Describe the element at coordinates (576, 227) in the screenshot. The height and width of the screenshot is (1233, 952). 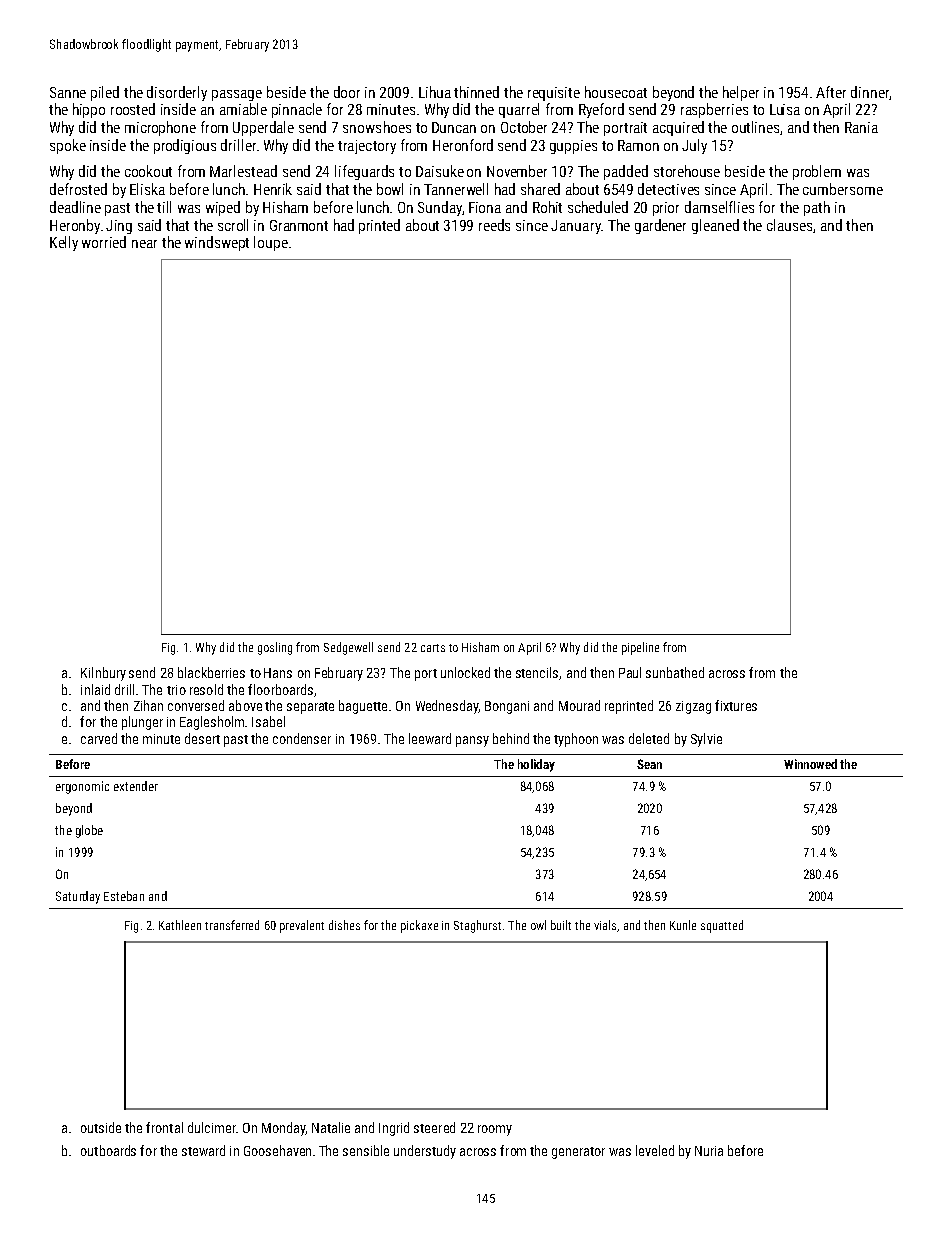
I see `January` at that location.
